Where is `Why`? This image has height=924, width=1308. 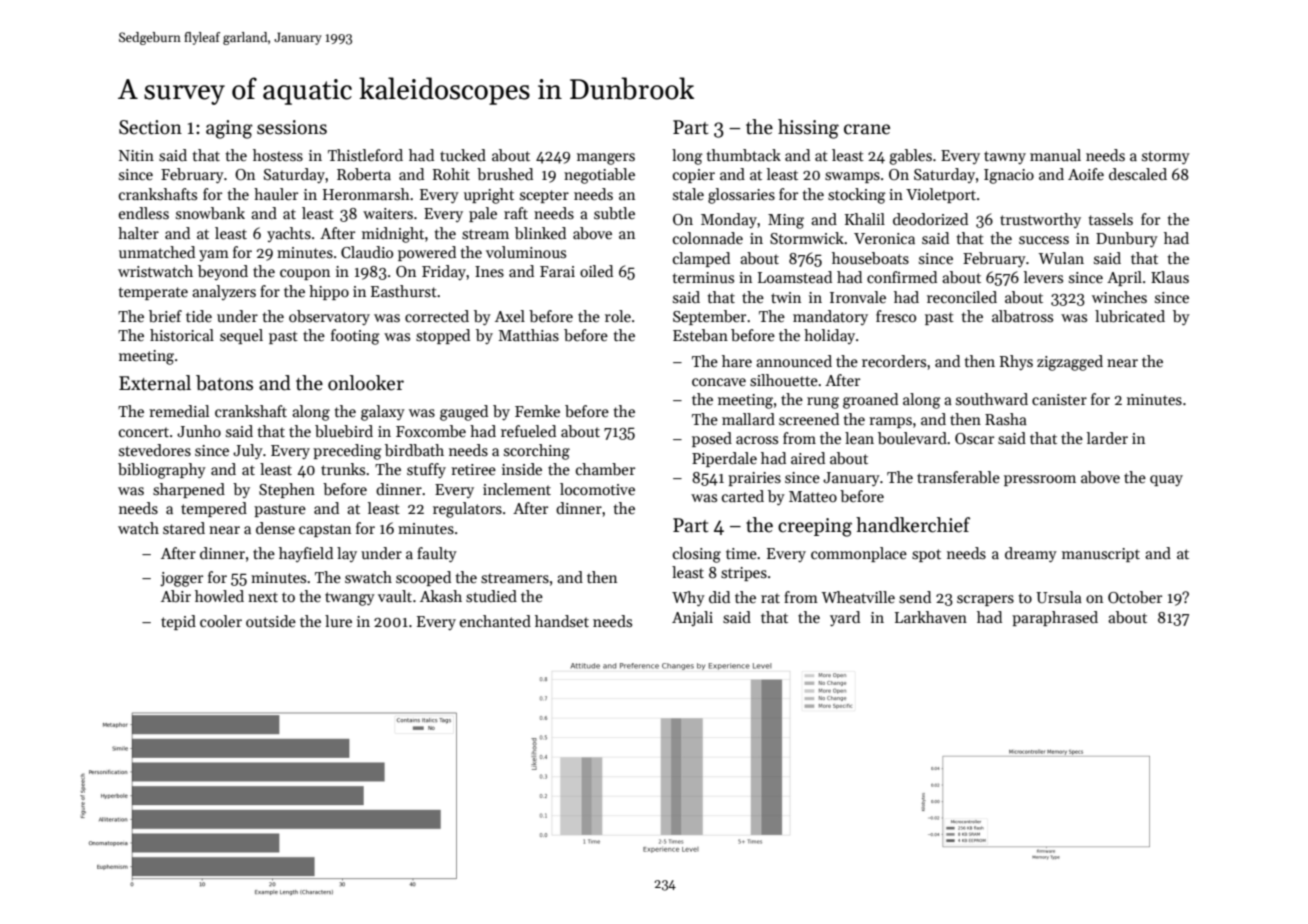 Why is located at coordinates (688, 598).
